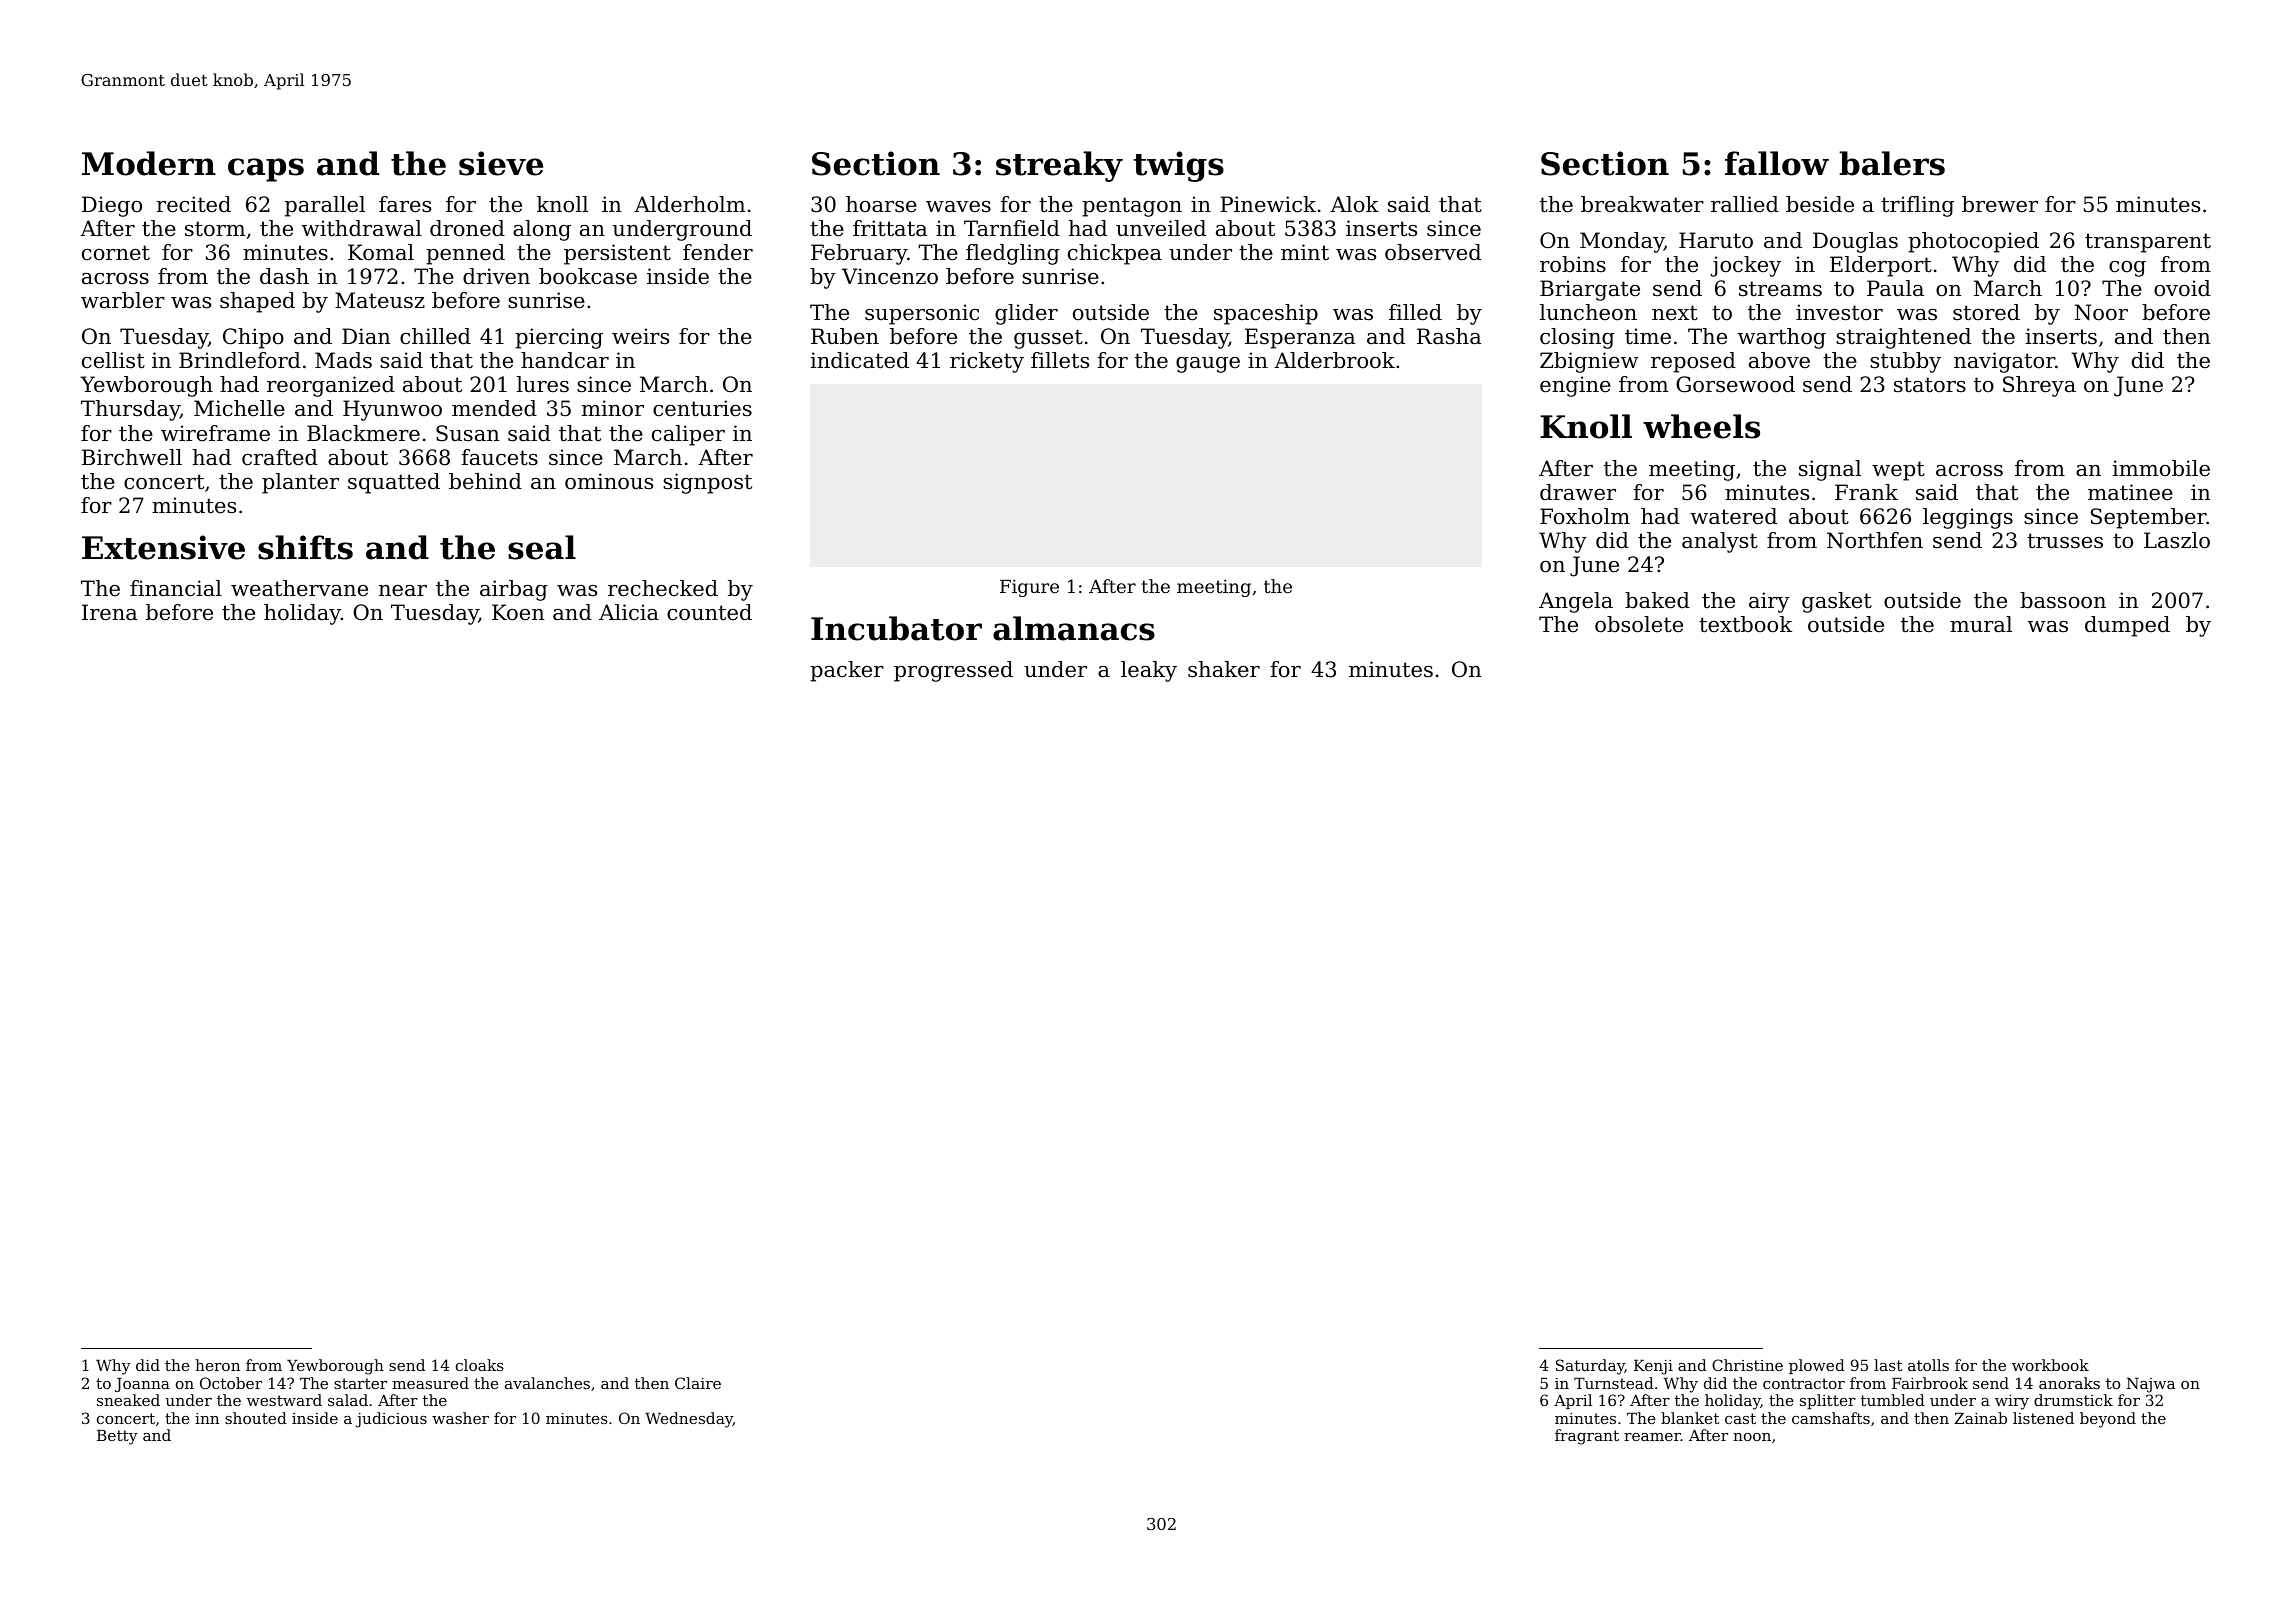 This image has width=2292, height=1620. What do you see at coordinates (958, 207) in the image?
I see `waves` at bounding box center [958, 207].
